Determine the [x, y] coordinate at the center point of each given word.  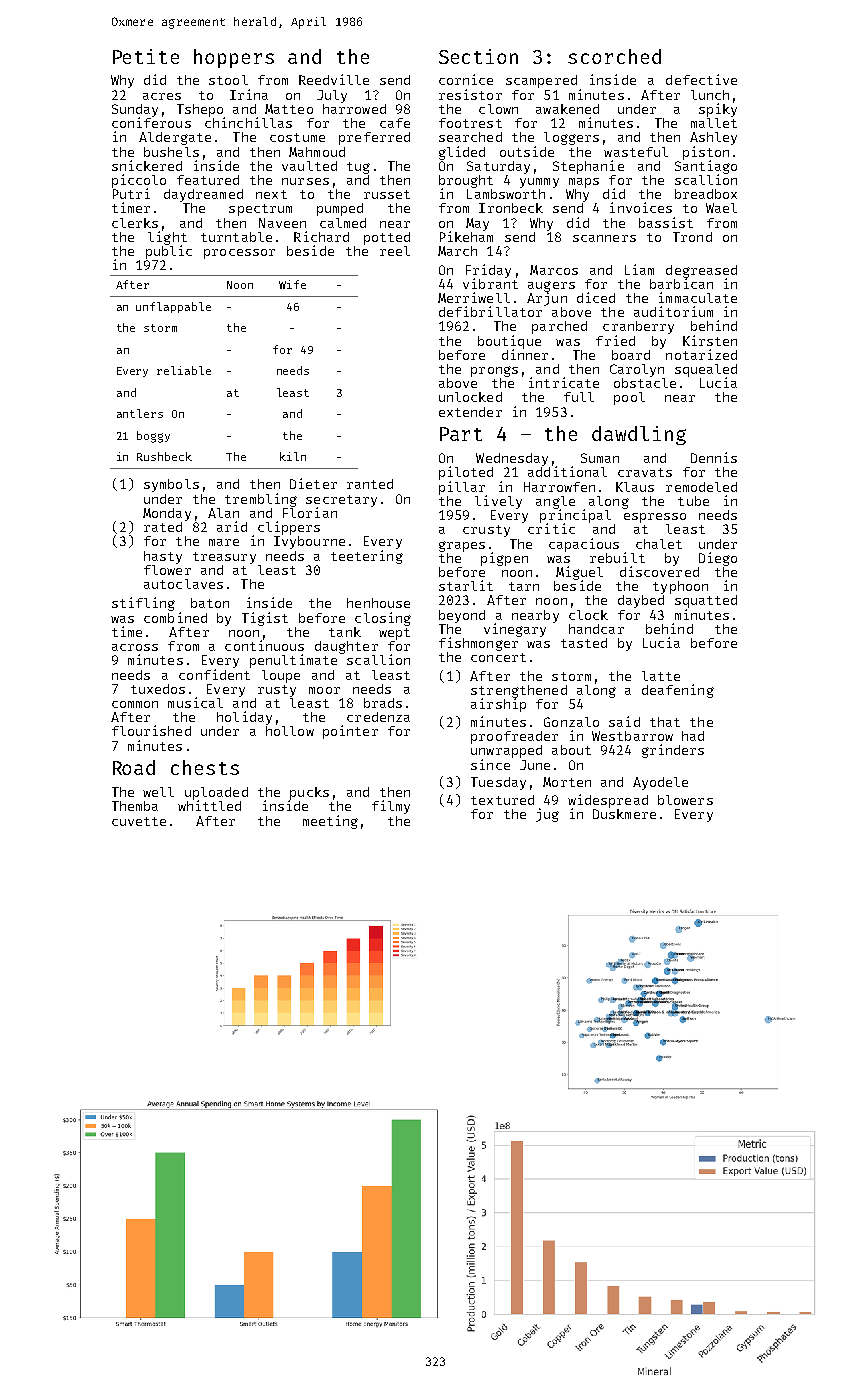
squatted [706, 601]
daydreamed [203, 195]
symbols [171, 485]
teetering [367, 557]
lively [498, 502]
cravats [645, 472]
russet [387, 194]
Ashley [713, 138]
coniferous [151, 122]
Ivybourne [309, 542]
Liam [639, 269]
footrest [470, 123]
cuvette [139, 821]
